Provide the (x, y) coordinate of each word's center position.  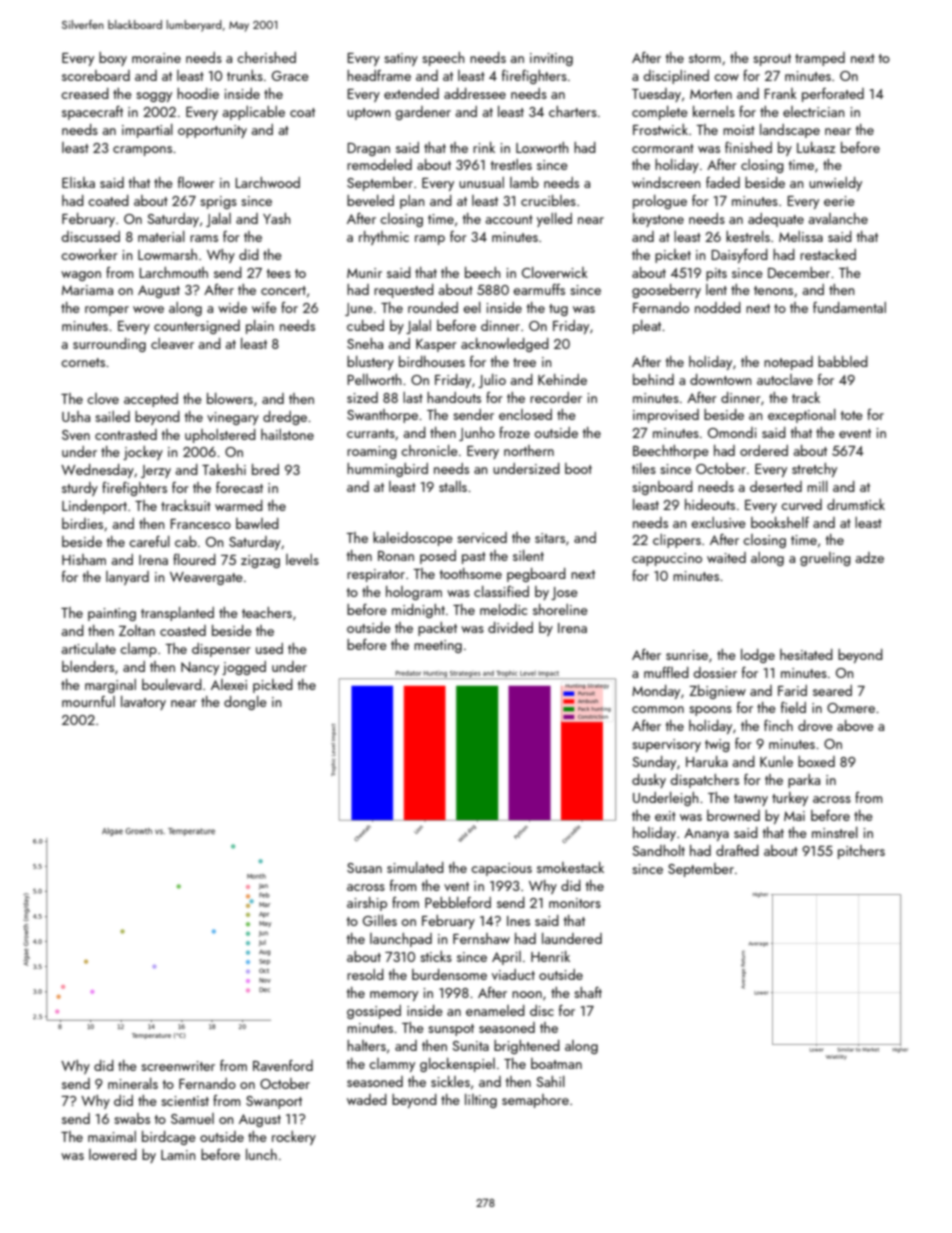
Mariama (87, 290)
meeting (438, 646)
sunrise (687, 655)
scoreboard (96, 75)
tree (524, 362)
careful (149, 541)
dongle (245, 703)
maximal (112, 1136)
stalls (453, 486)
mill (817, 486)
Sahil (550, 1081)
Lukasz (816, 147)
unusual (481, 182)
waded (367, 1099)
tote (851, 415)
